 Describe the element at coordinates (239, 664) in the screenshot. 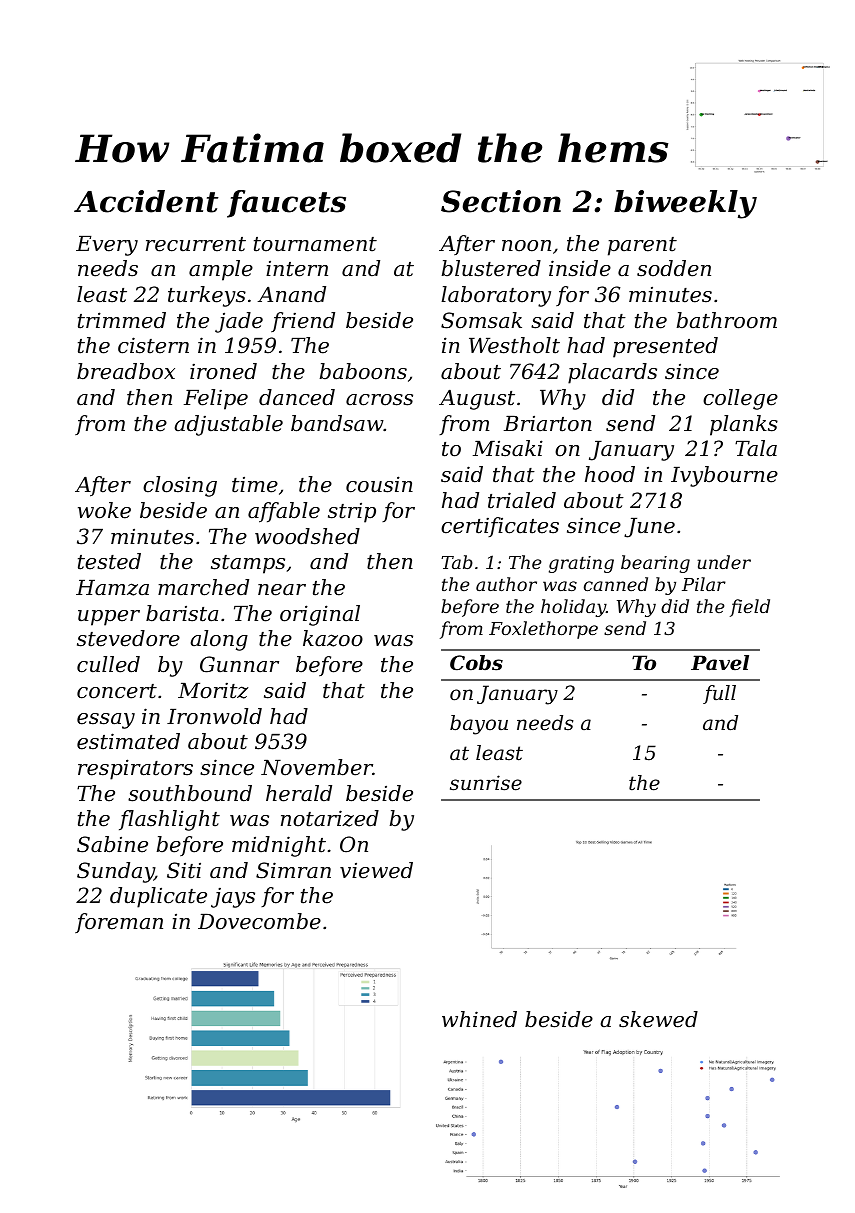

I see `Gunnar` at that location.
